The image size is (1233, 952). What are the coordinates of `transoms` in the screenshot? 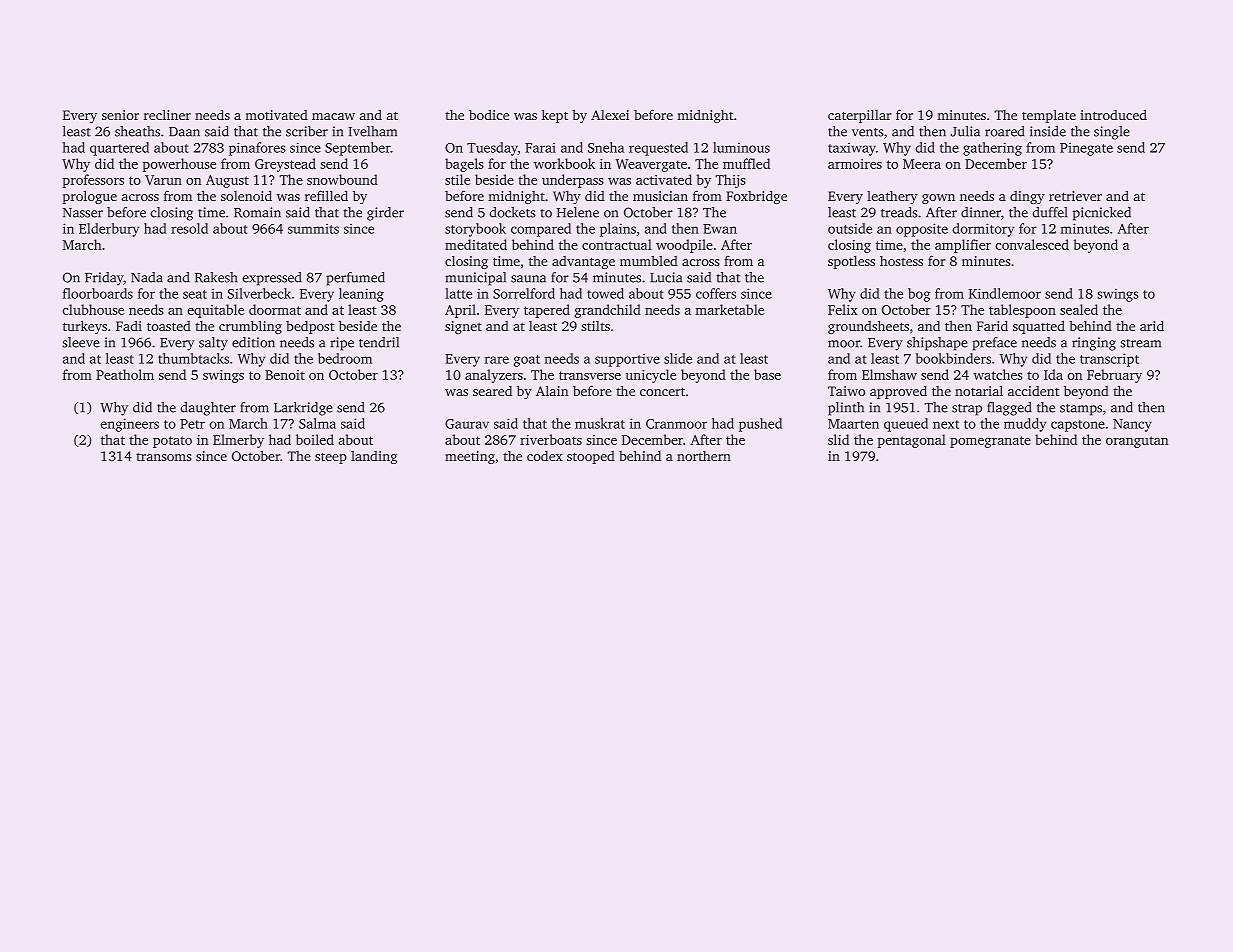 It's located at (164, 456).
